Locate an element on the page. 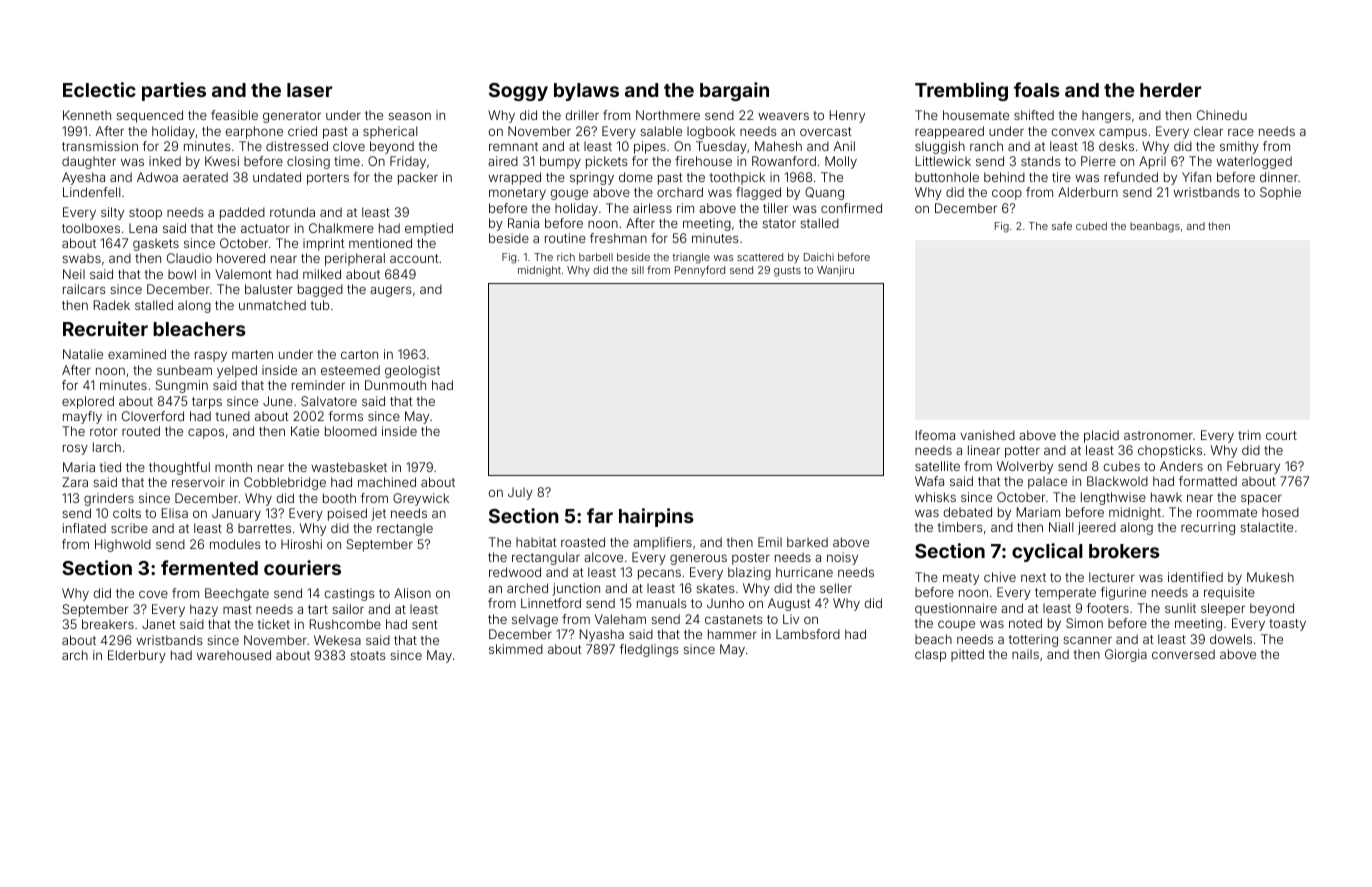 The width and height of the document is (1372, 887). Soggy is located at coordinates (518, 92).
